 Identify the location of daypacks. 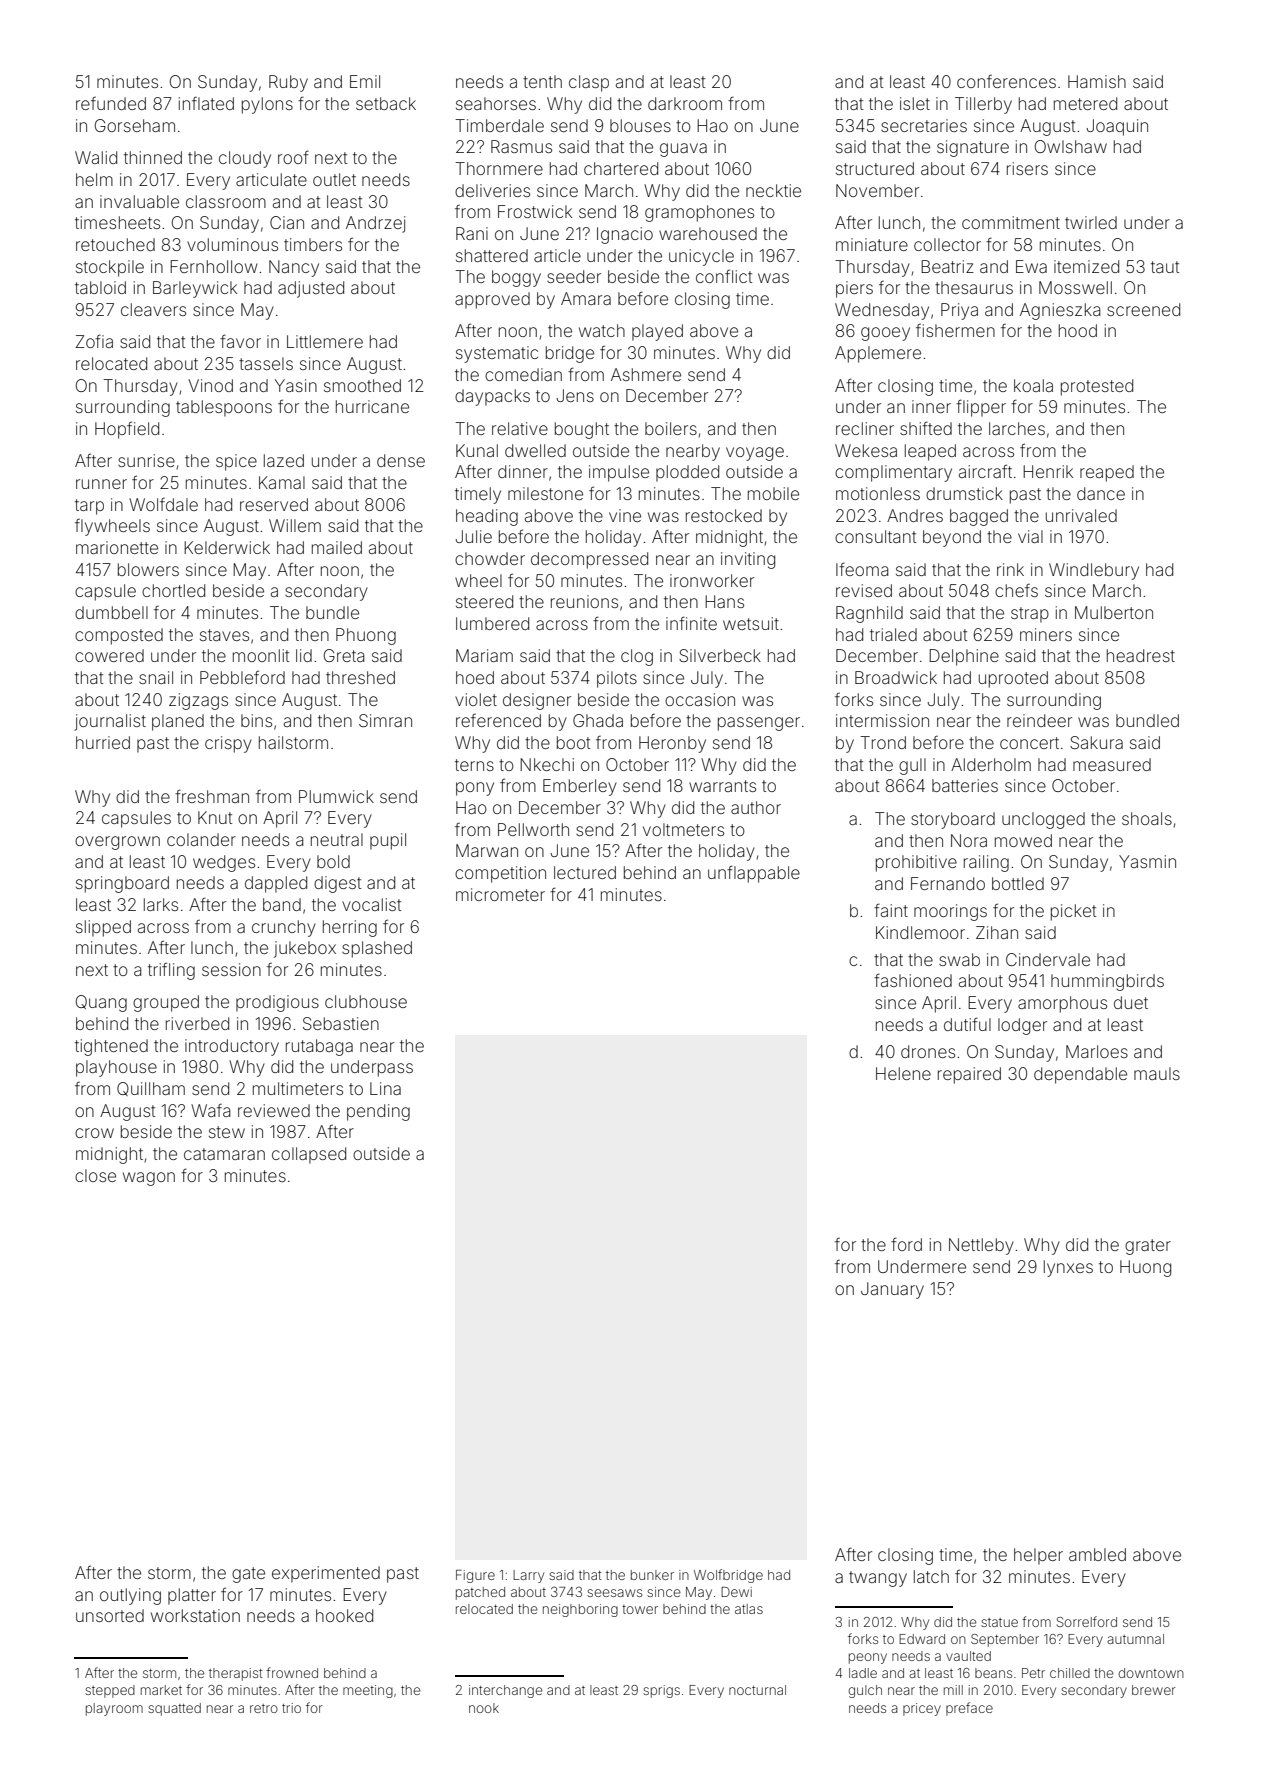
(492, 397).
